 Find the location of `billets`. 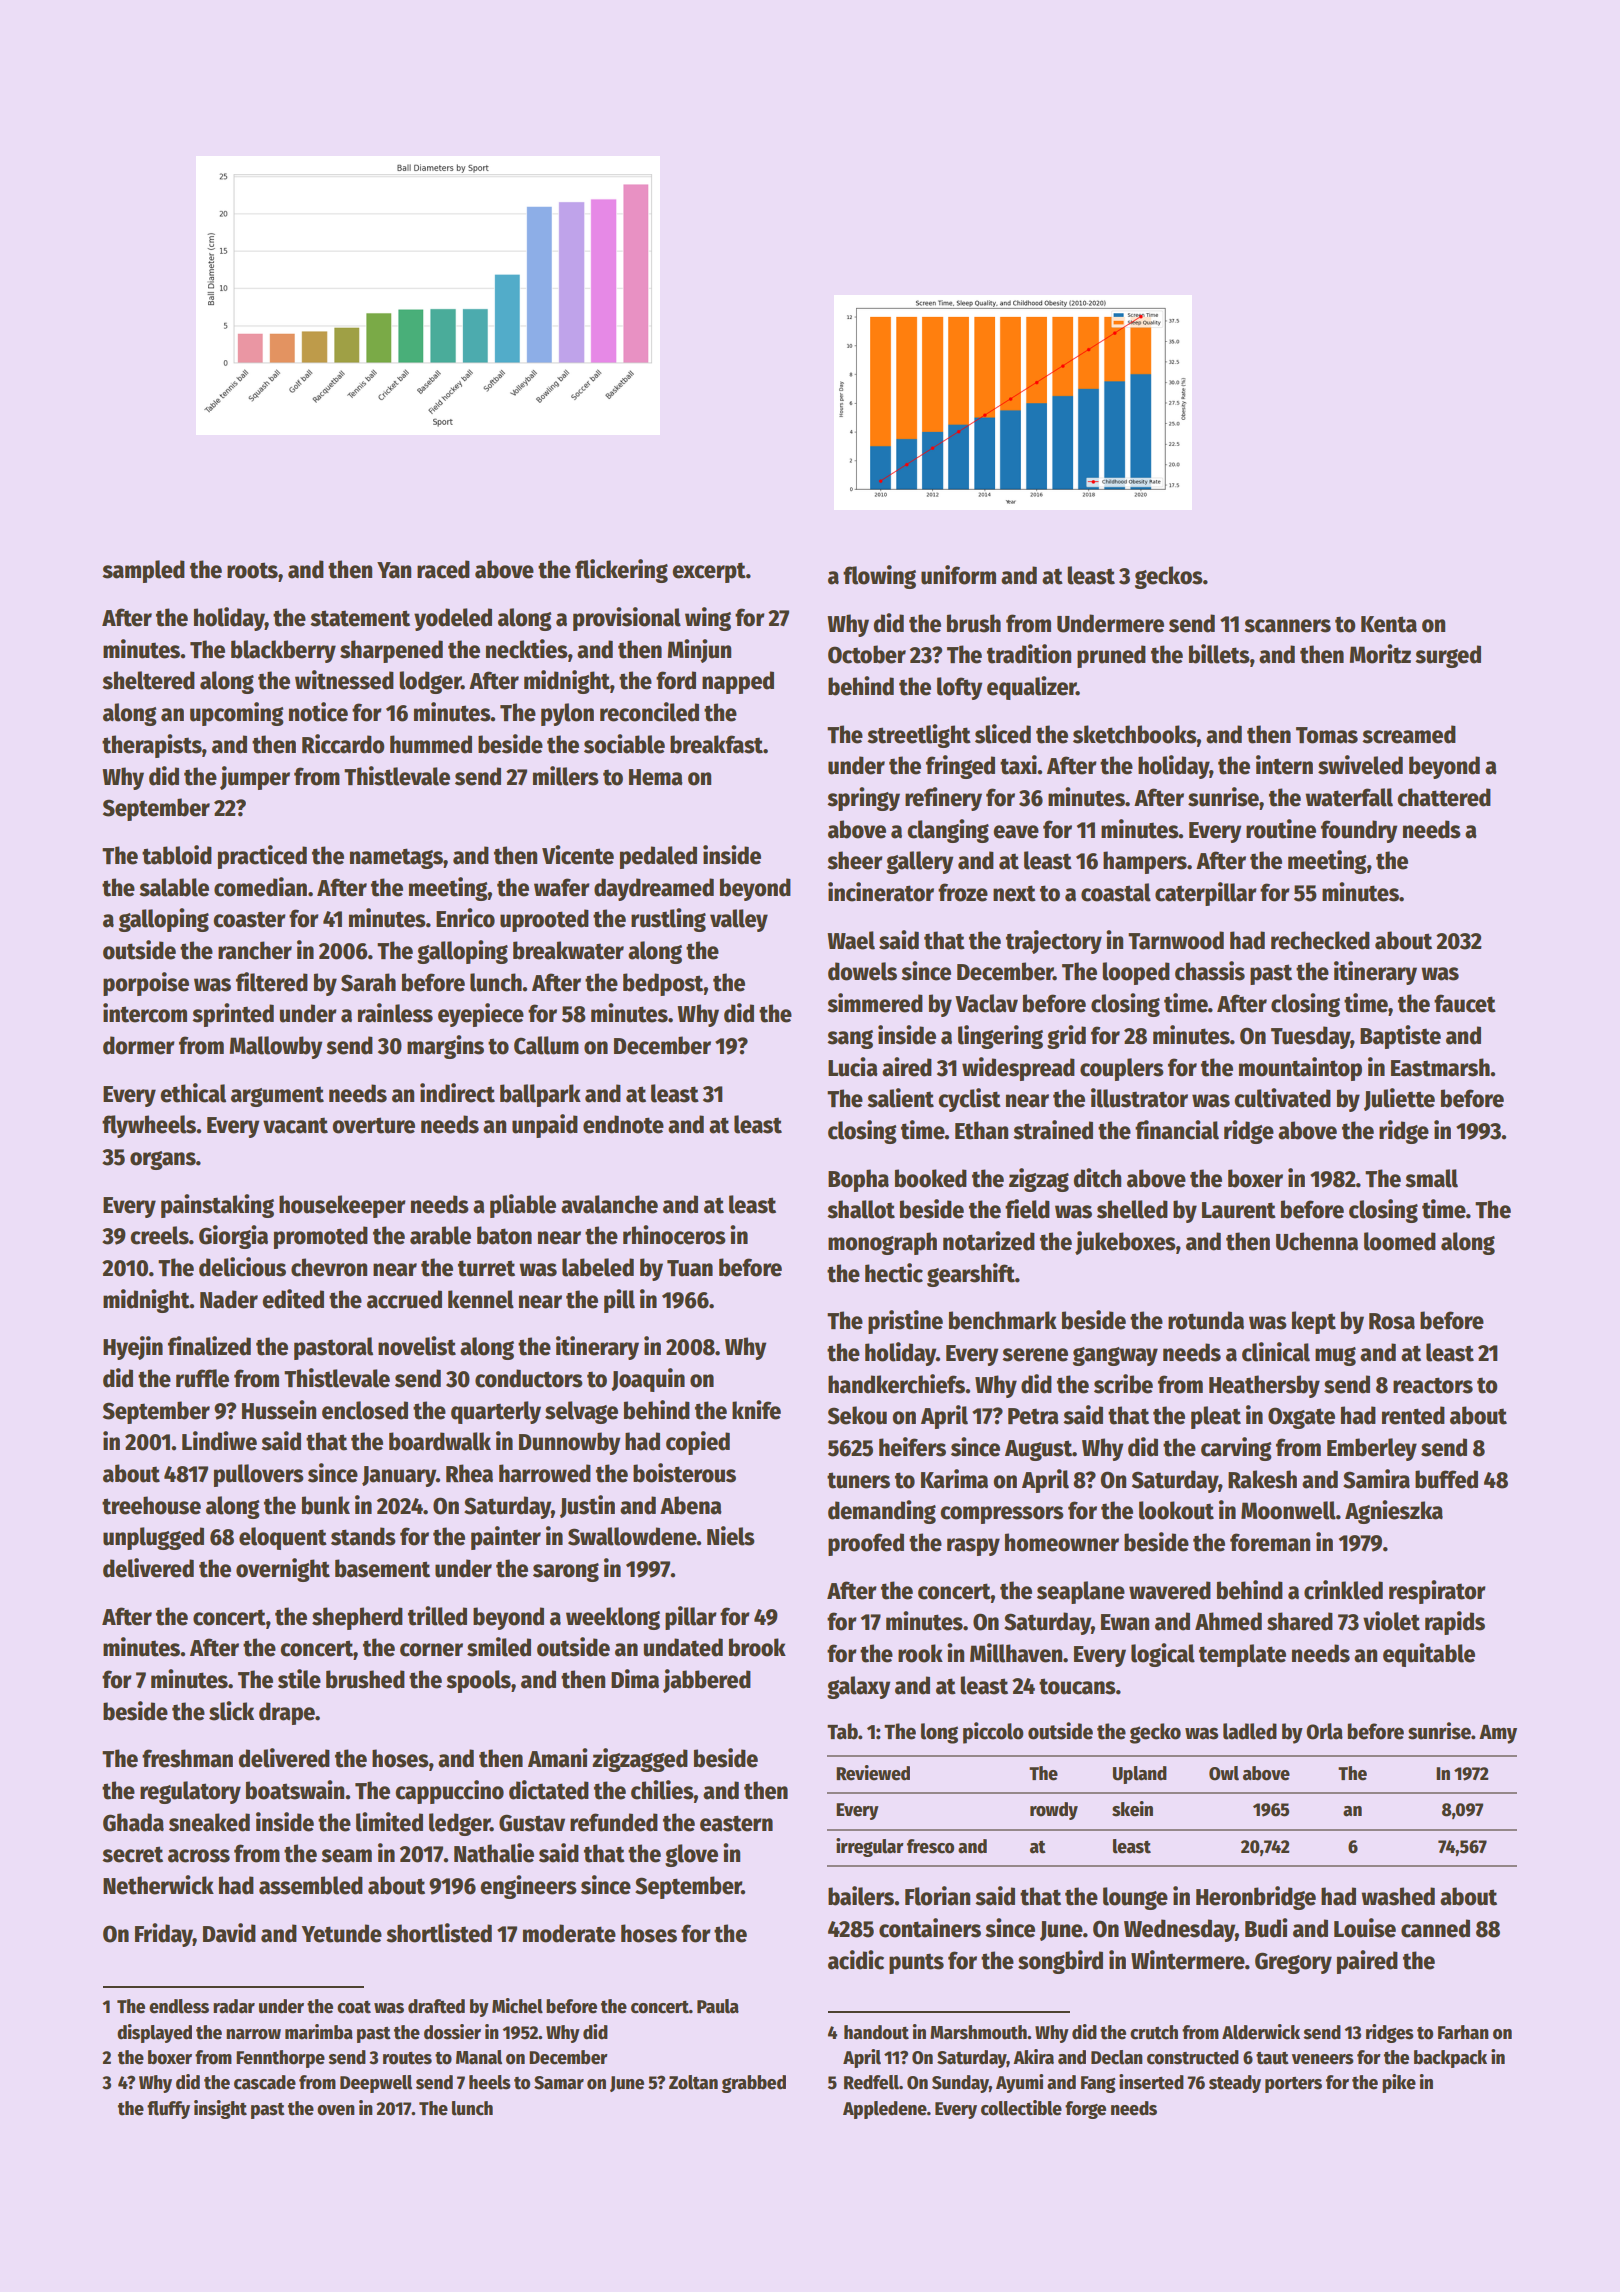

billets is located at coordinates (1219, 654).
